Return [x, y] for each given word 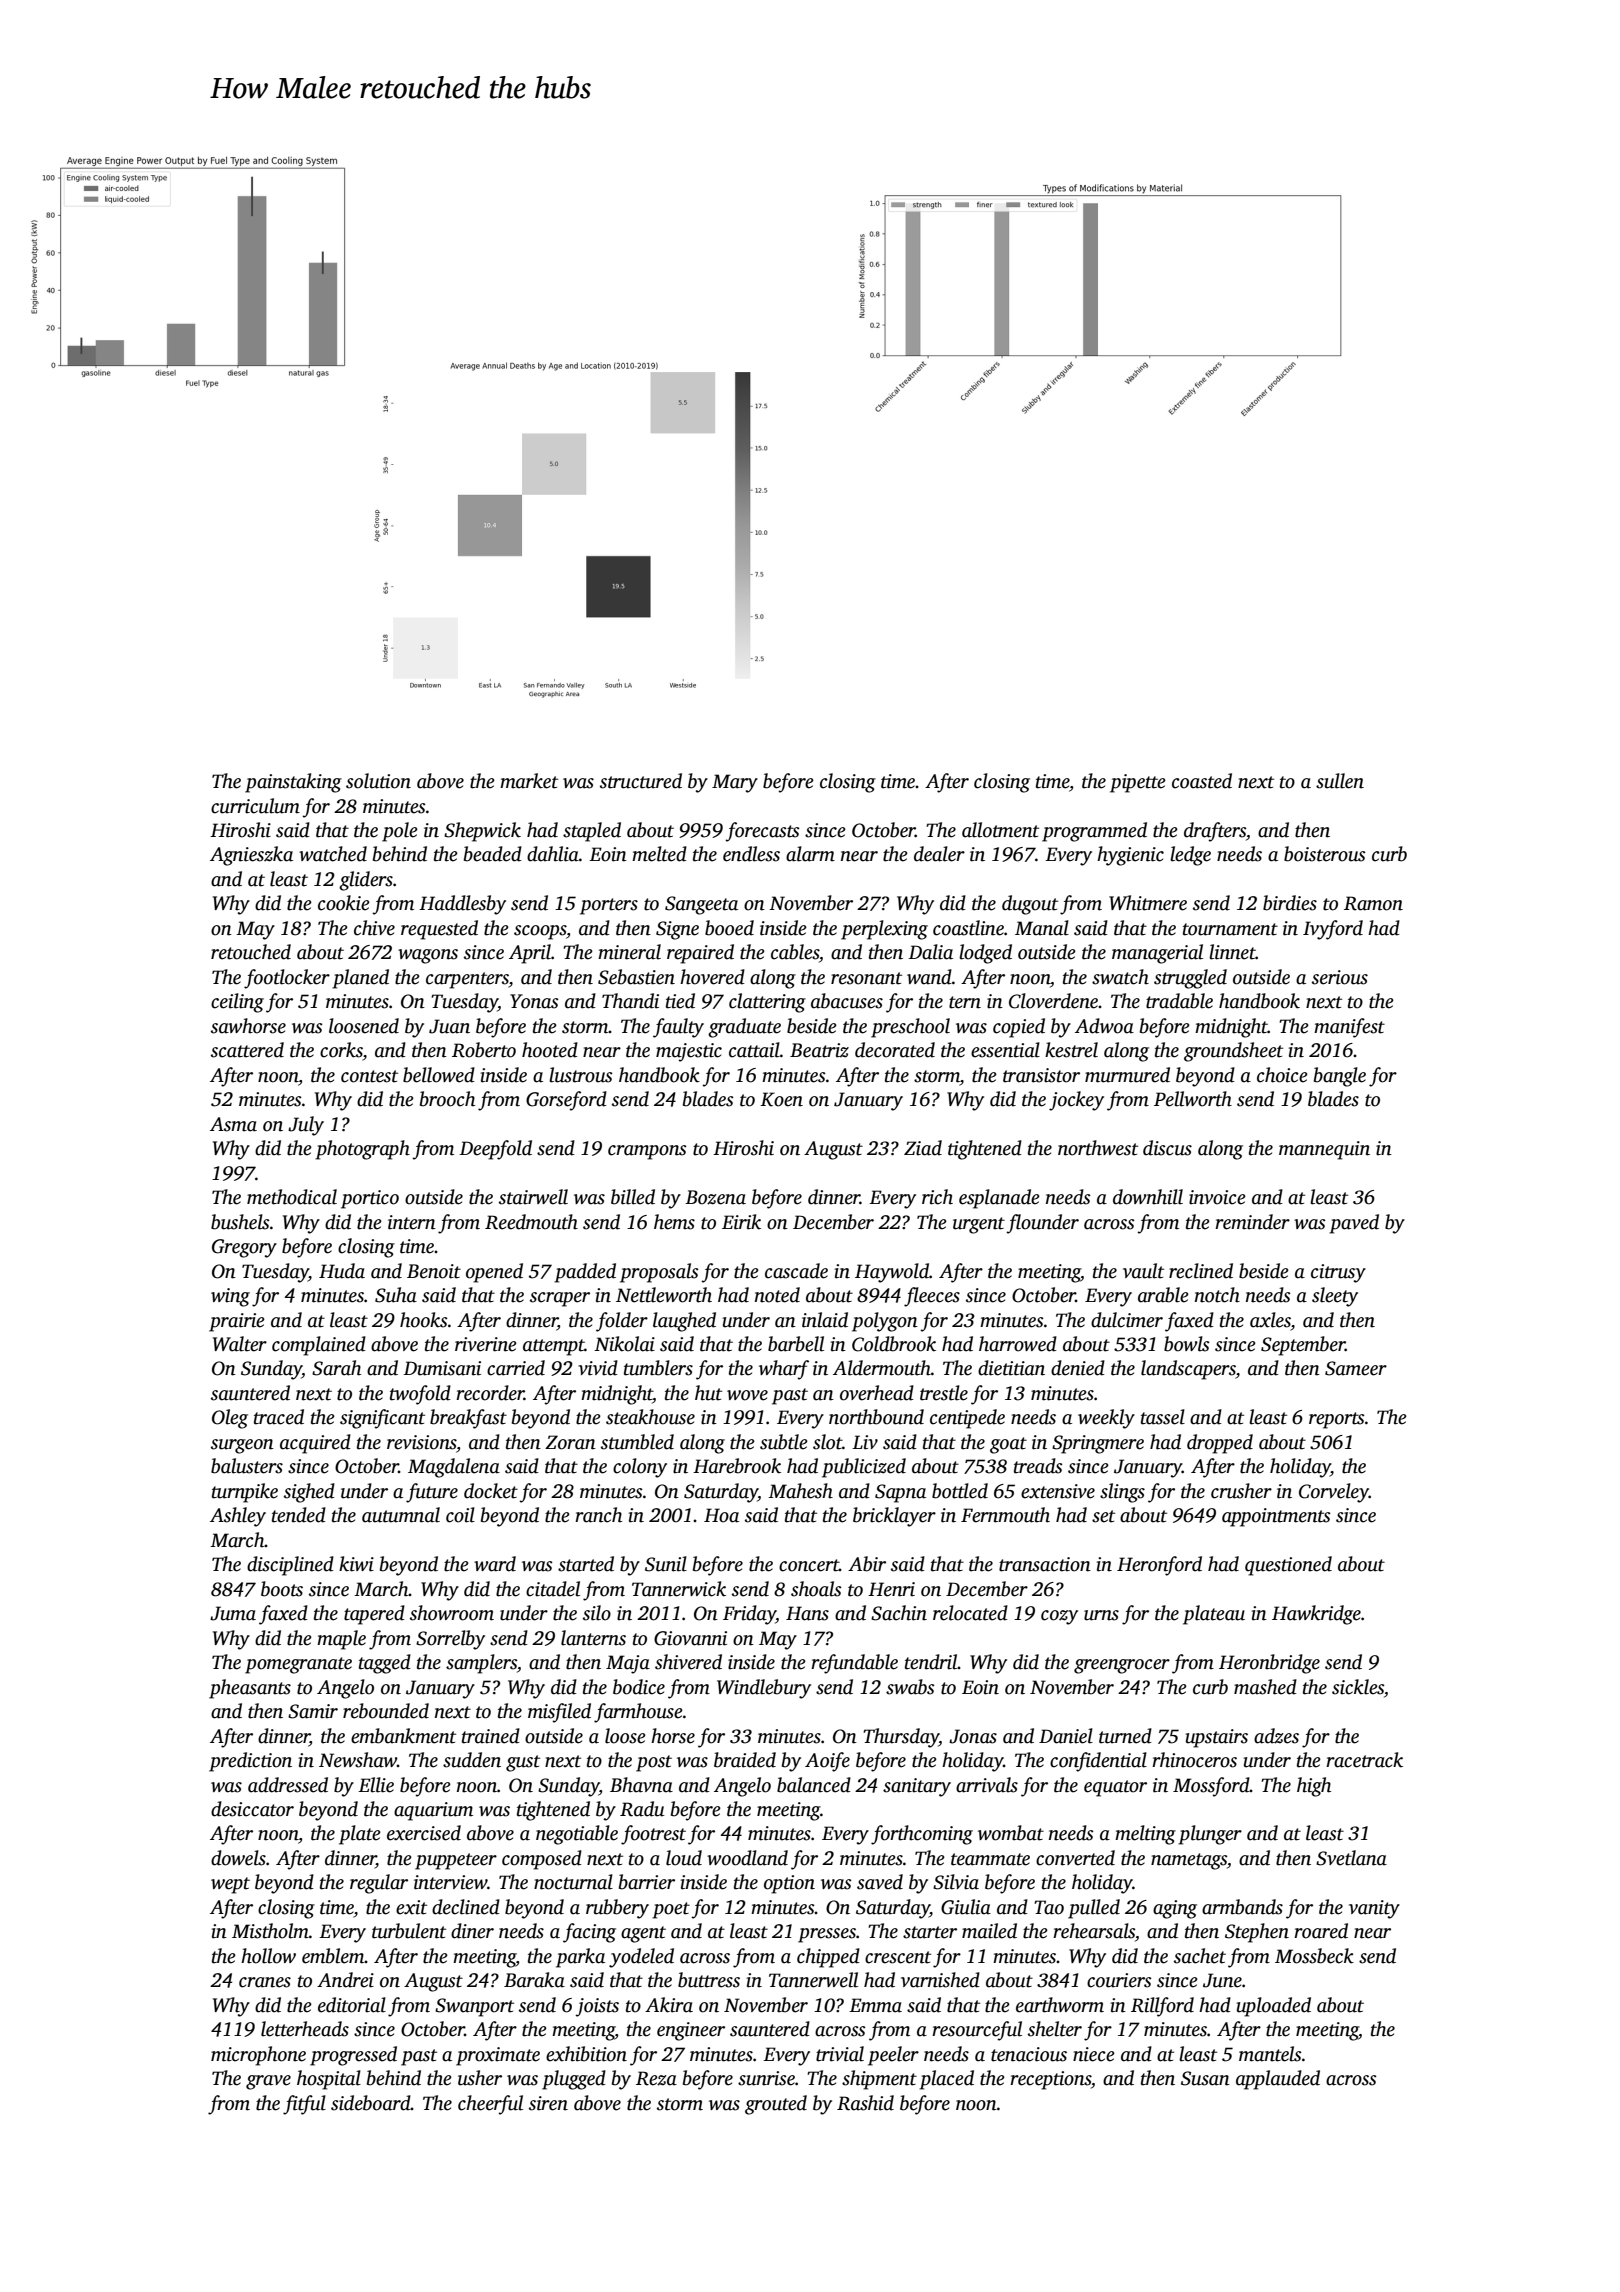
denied [1078, 1368]
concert [809, 1565]
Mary [735, 783]
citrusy [1338, 1273]
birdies [1290, 903]
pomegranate [298, 1665]
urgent [979, 1225]
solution [378, 781]
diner [472, 1931]
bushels [240, 1222]
